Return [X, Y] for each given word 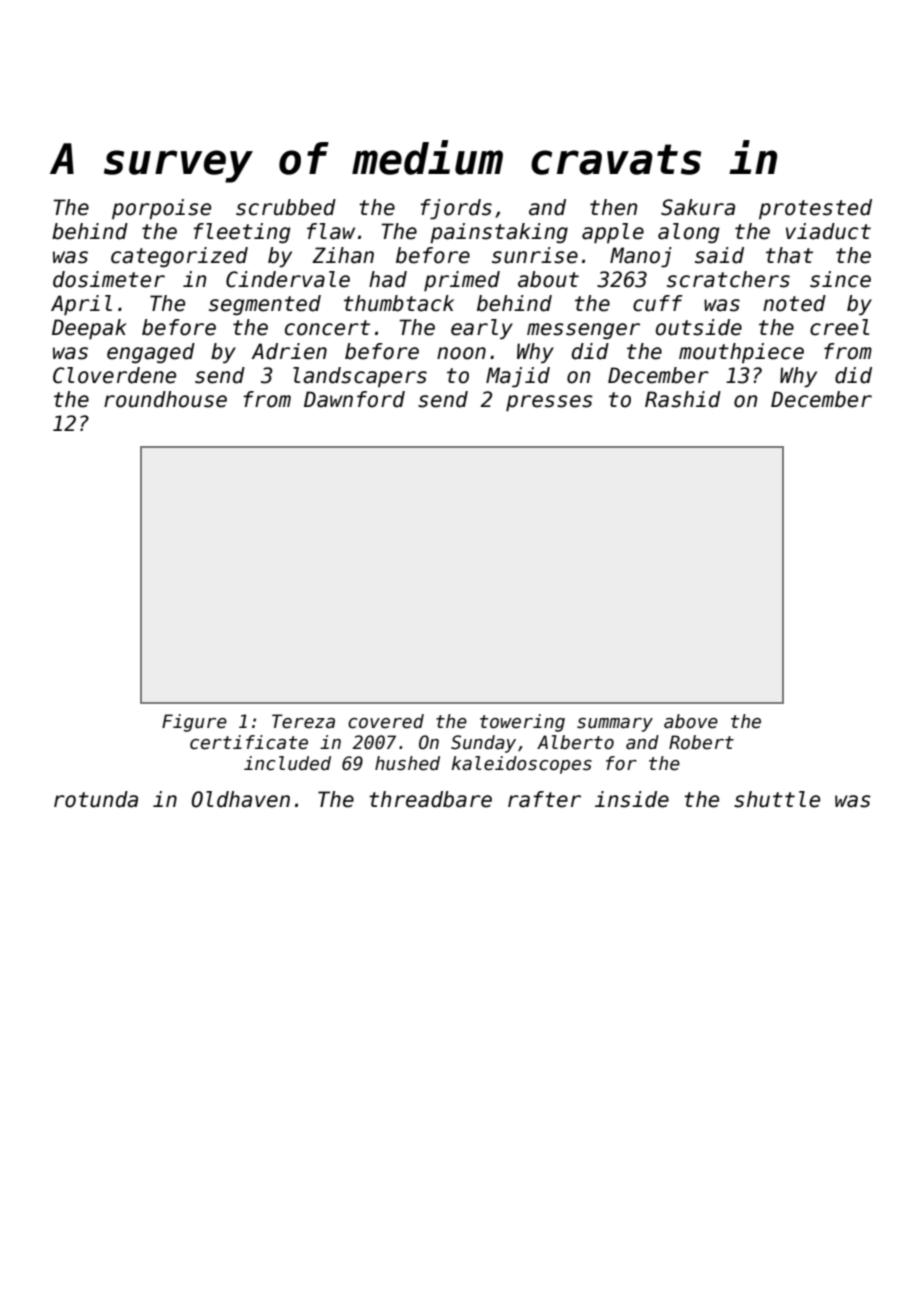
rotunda [96, 799]
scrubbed [286, 207]
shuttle [777, 799]
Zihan [343, 255]
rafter [544, 799]
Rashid [683, 399]
